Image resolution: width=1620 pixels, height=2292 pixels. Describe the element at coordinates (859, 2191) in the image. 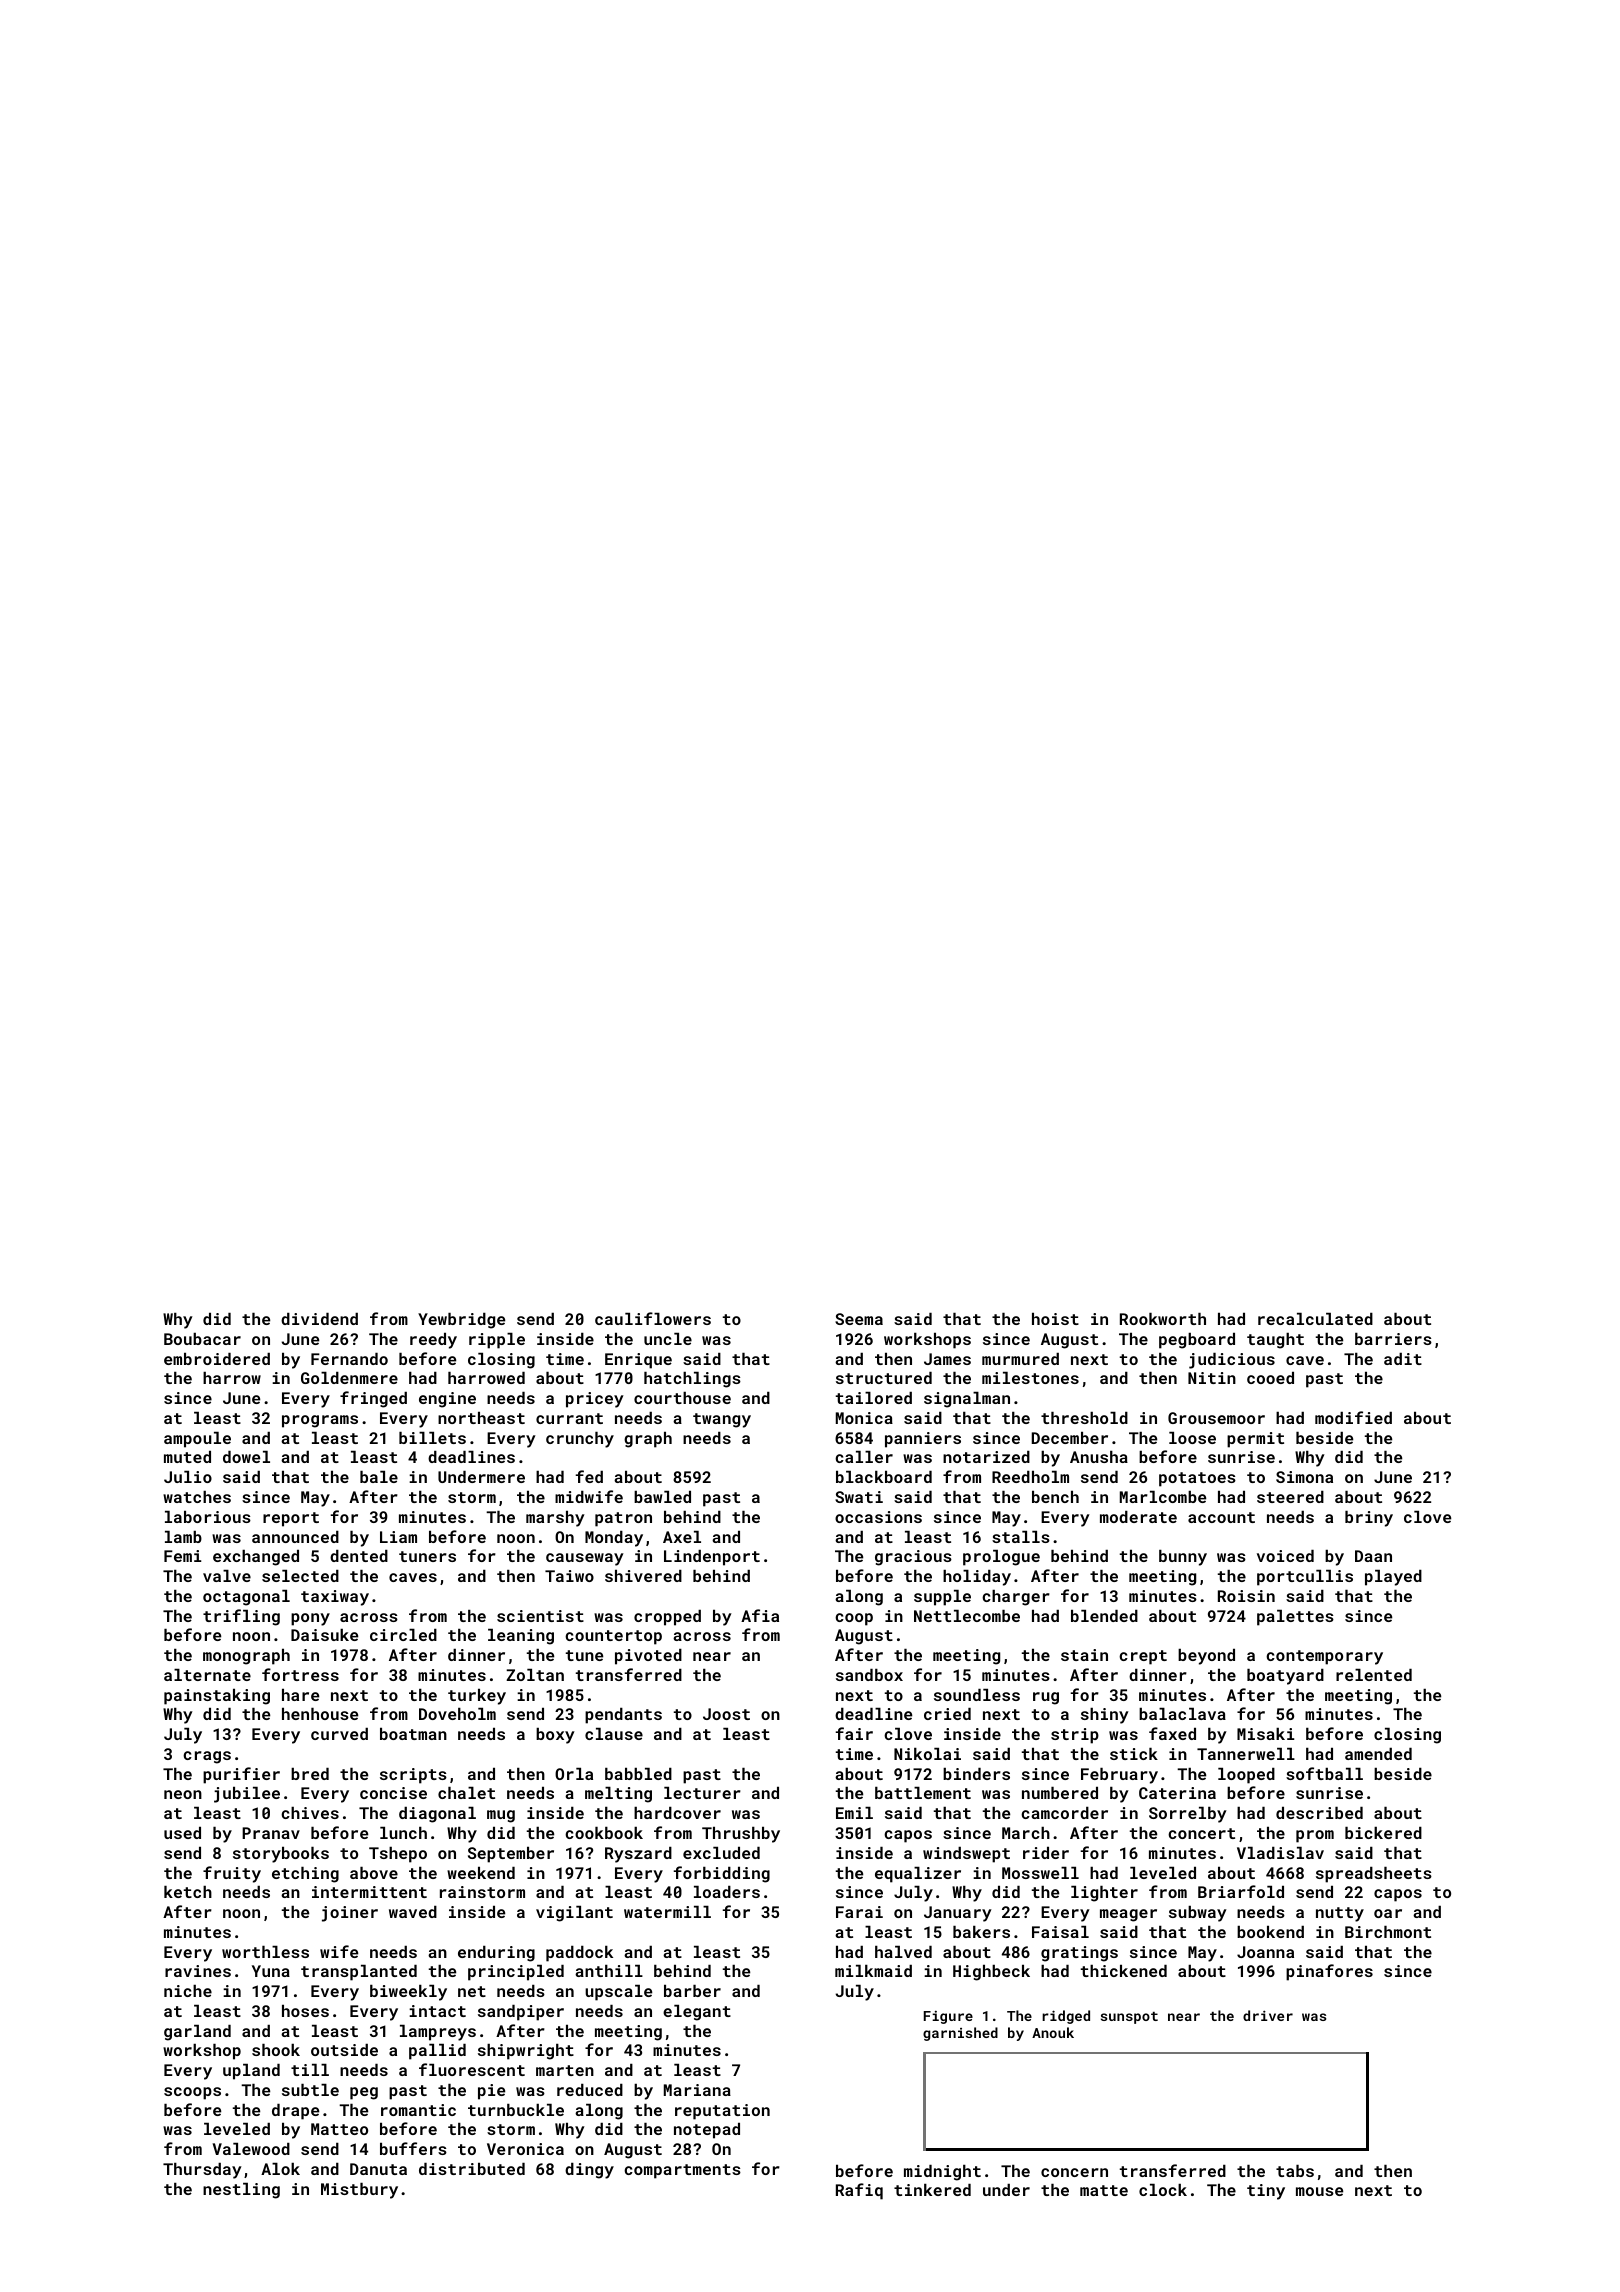

I see `Rafiq` at that location.
